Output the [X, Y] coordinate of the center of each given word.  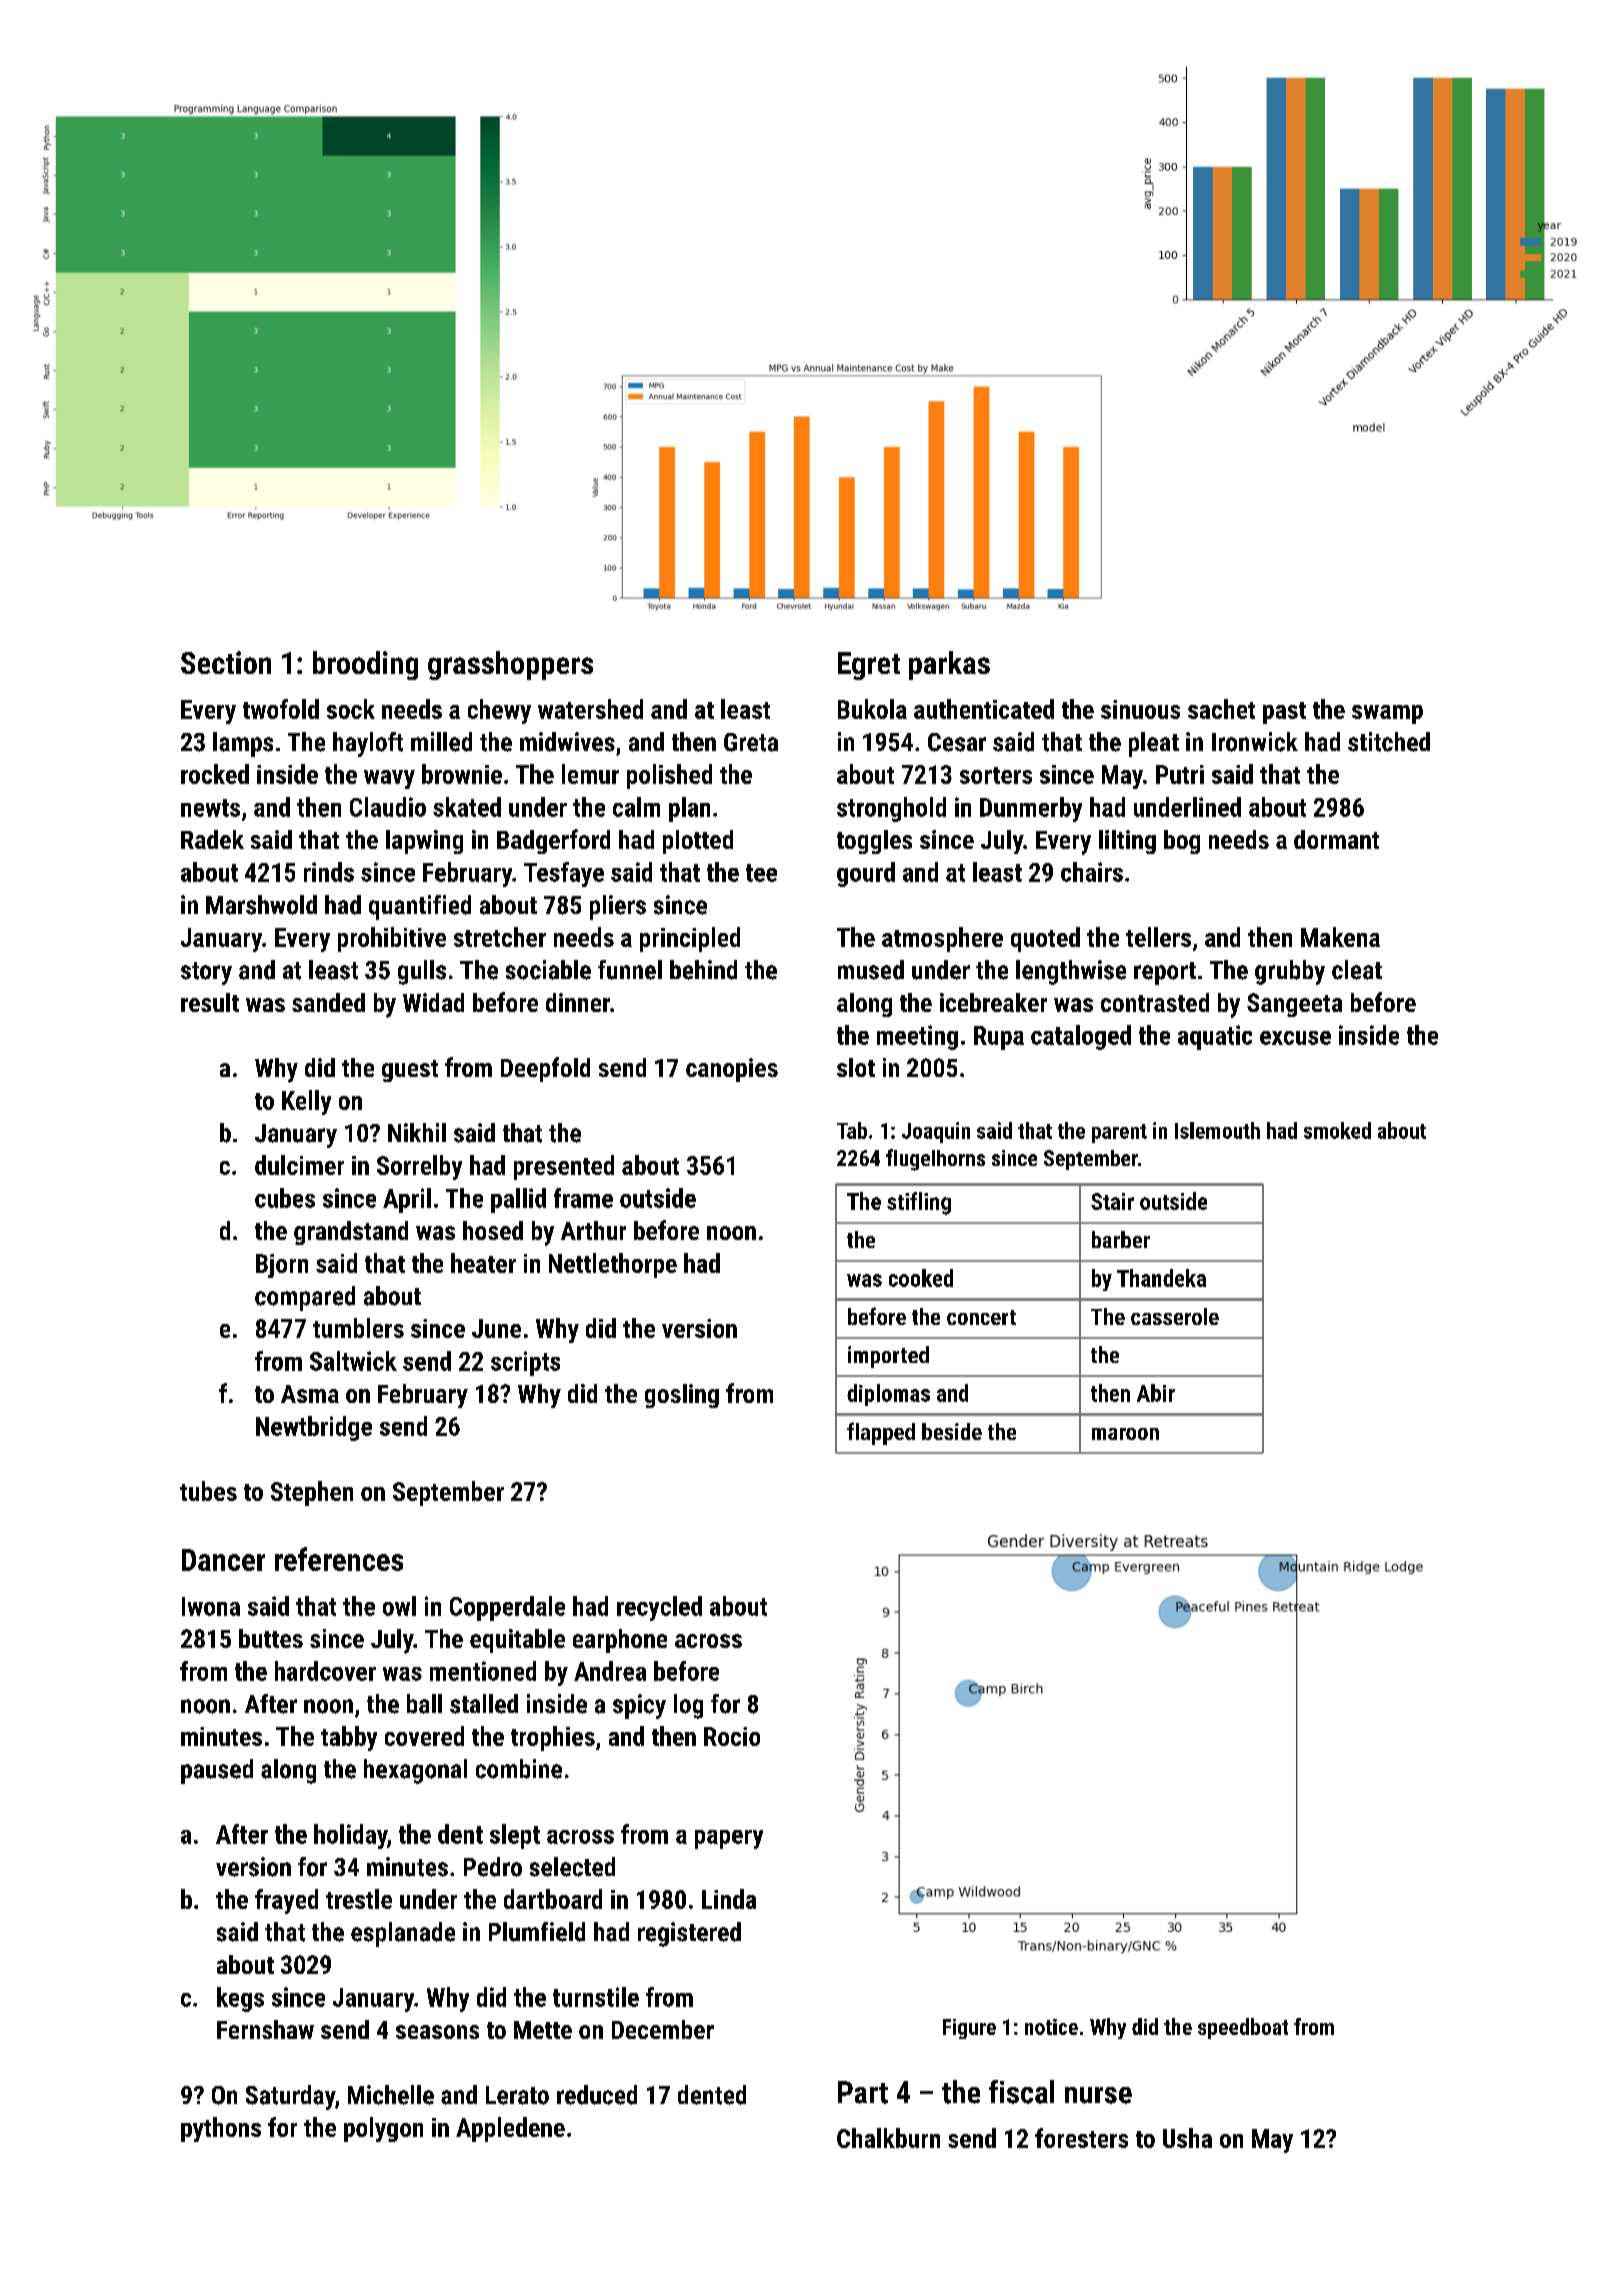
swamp [1387, 714]
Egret [869, 666]
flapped [881, 1433]
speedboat [1243, 2028]
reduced [597, 2095]
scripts [525, 1363]
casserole [1175, 1316]
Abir [1156, 1393]
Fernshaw [265, 2029]
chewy [499, 711]
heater [483, 1263]
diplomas [888, 1395]
